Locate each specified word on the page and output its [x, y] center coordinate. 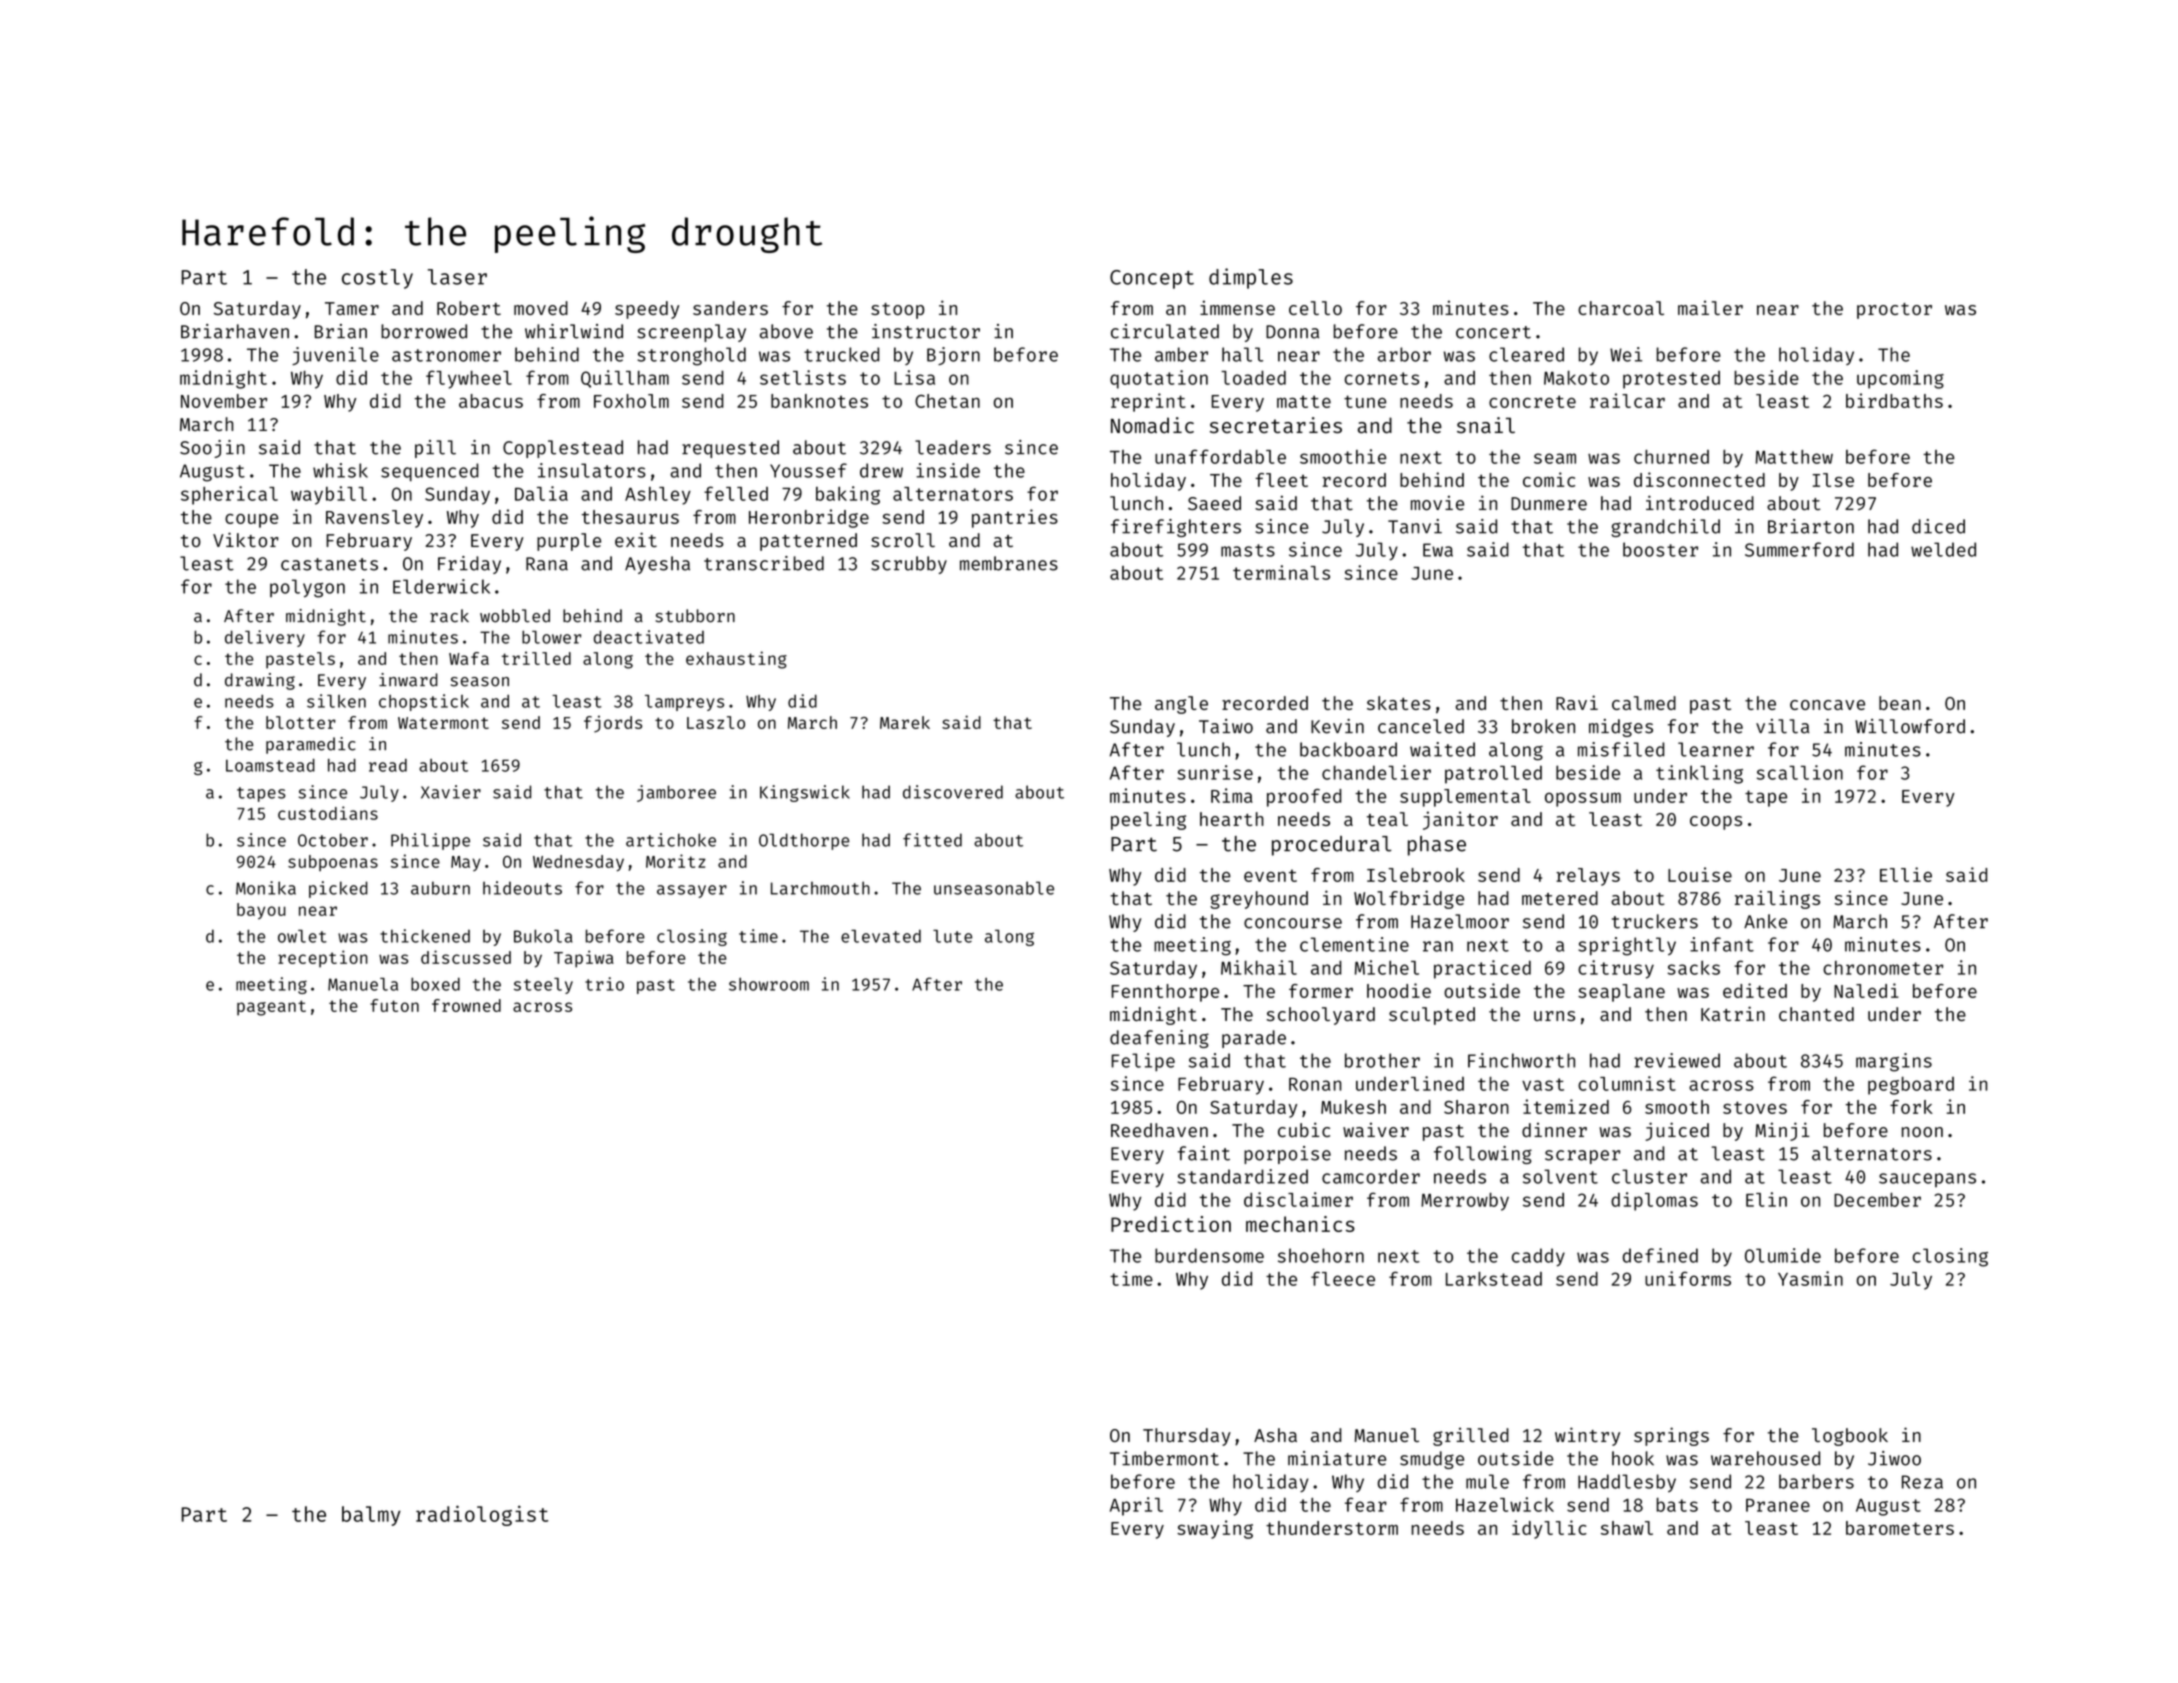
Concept [1152, 279]
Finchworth [1521, 1060]
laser [457, 277]
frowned [466, 1005]
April [1136, 1506]
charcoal [1621, 308]
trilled [536, 658]
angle [1181, 705]
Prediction [1171, 1224]
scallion [1800, 772]
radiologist [482, 1515]
